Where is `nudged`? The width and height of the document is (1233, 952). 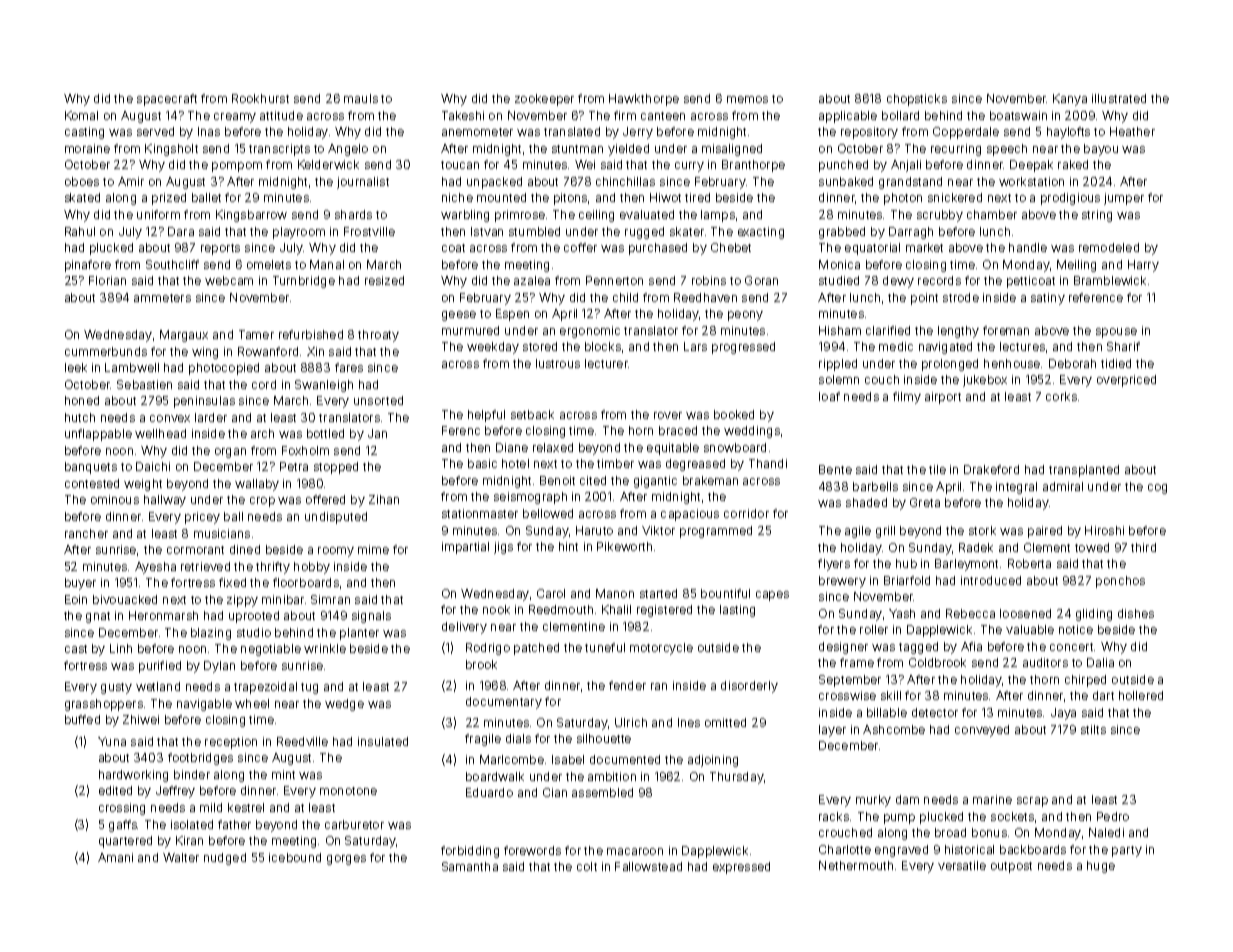
nudged is located at coordinates (225, 859).
